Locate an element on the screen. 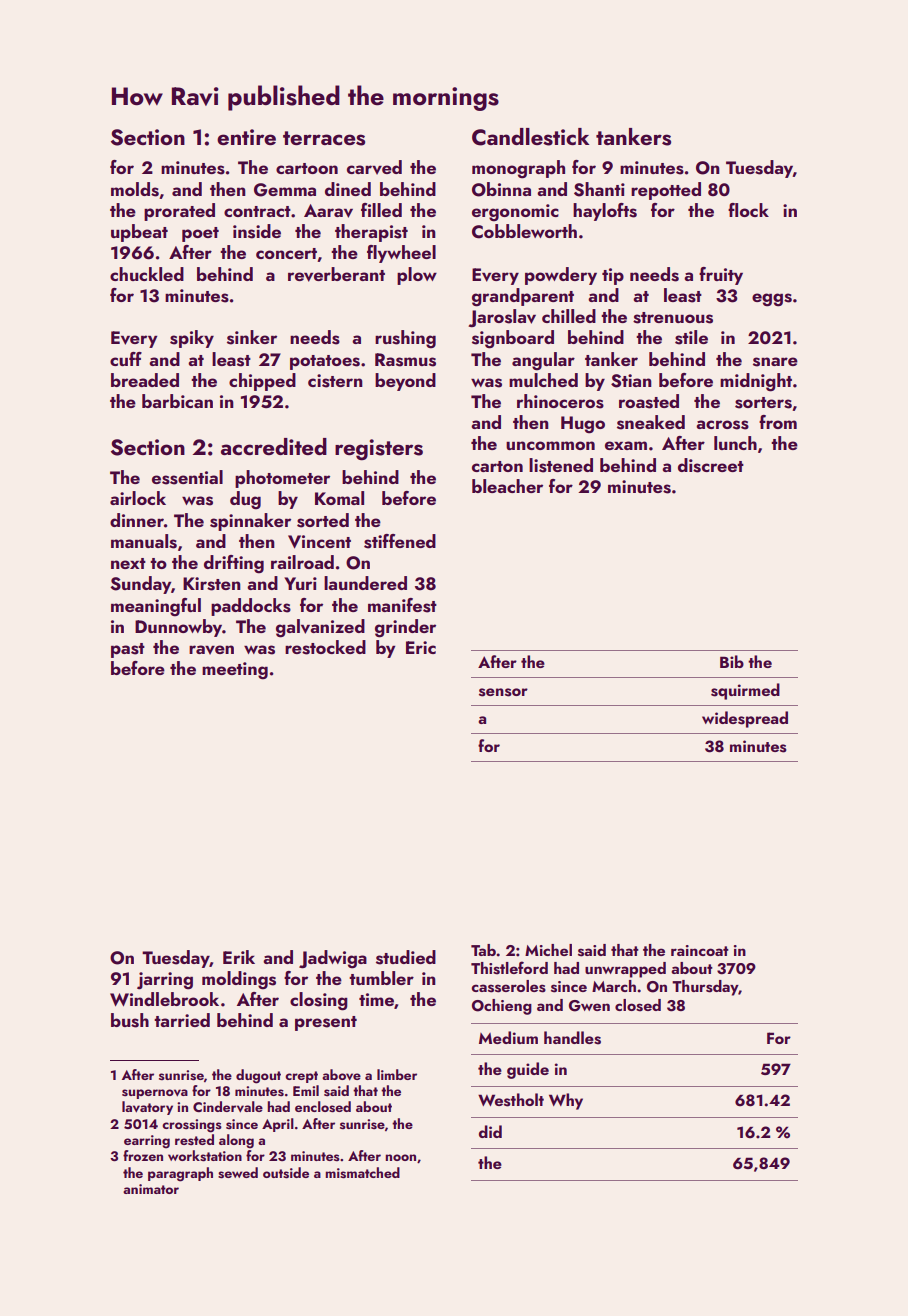  flock is located at coordinates (748, 210).
